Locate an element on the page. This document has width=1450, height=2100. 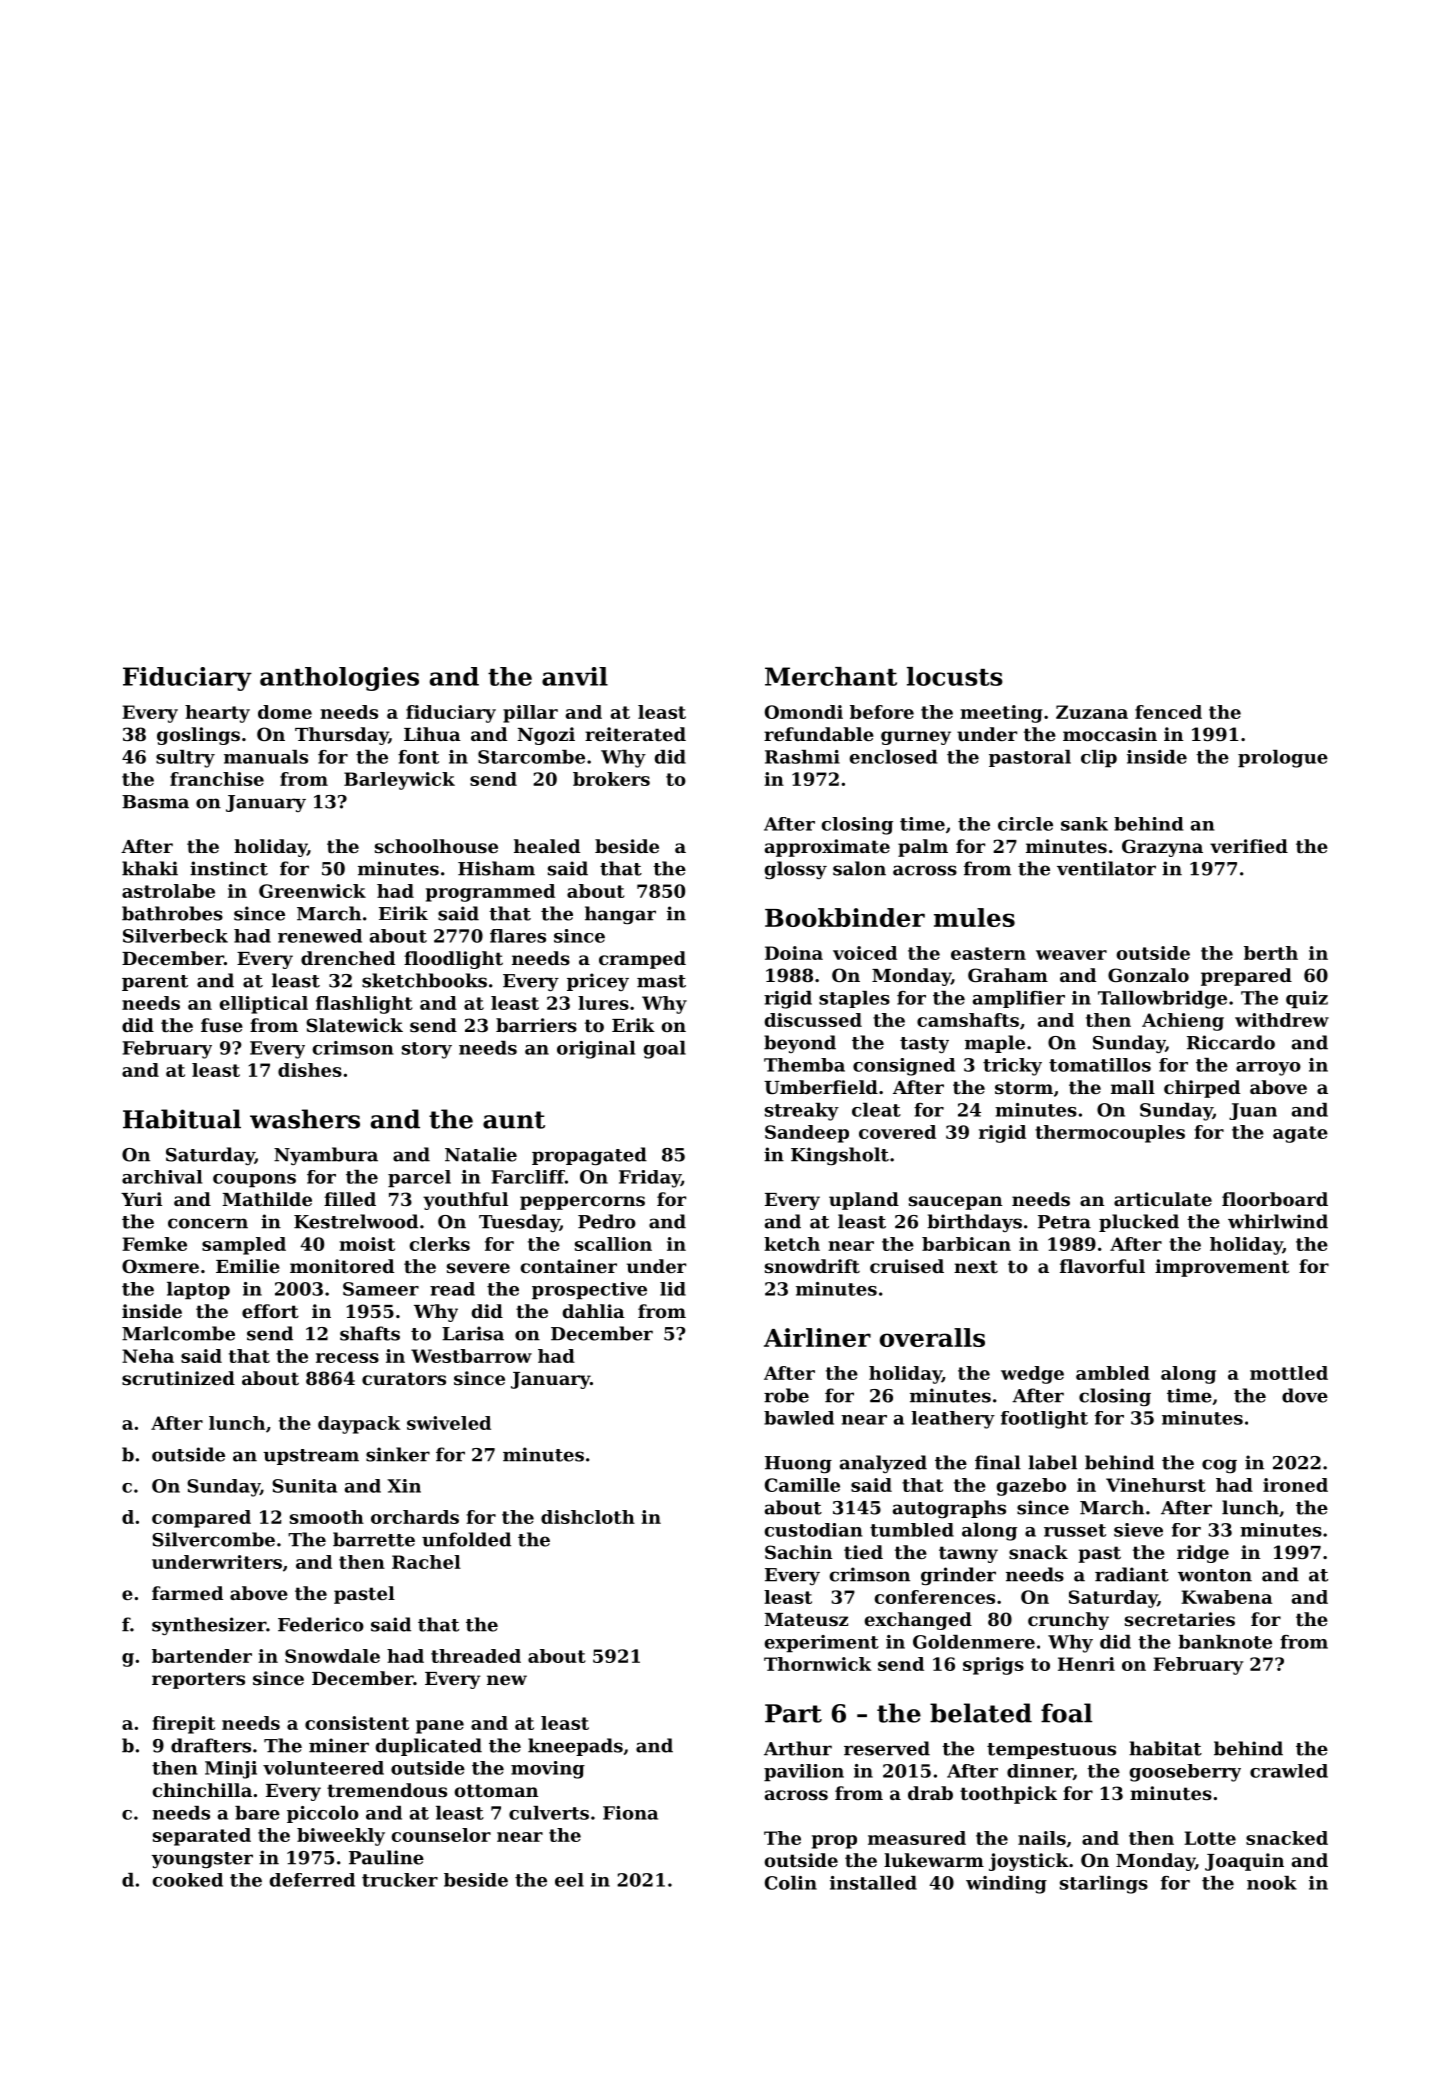
Kingsholt is located at coordinates (840, 1156).
